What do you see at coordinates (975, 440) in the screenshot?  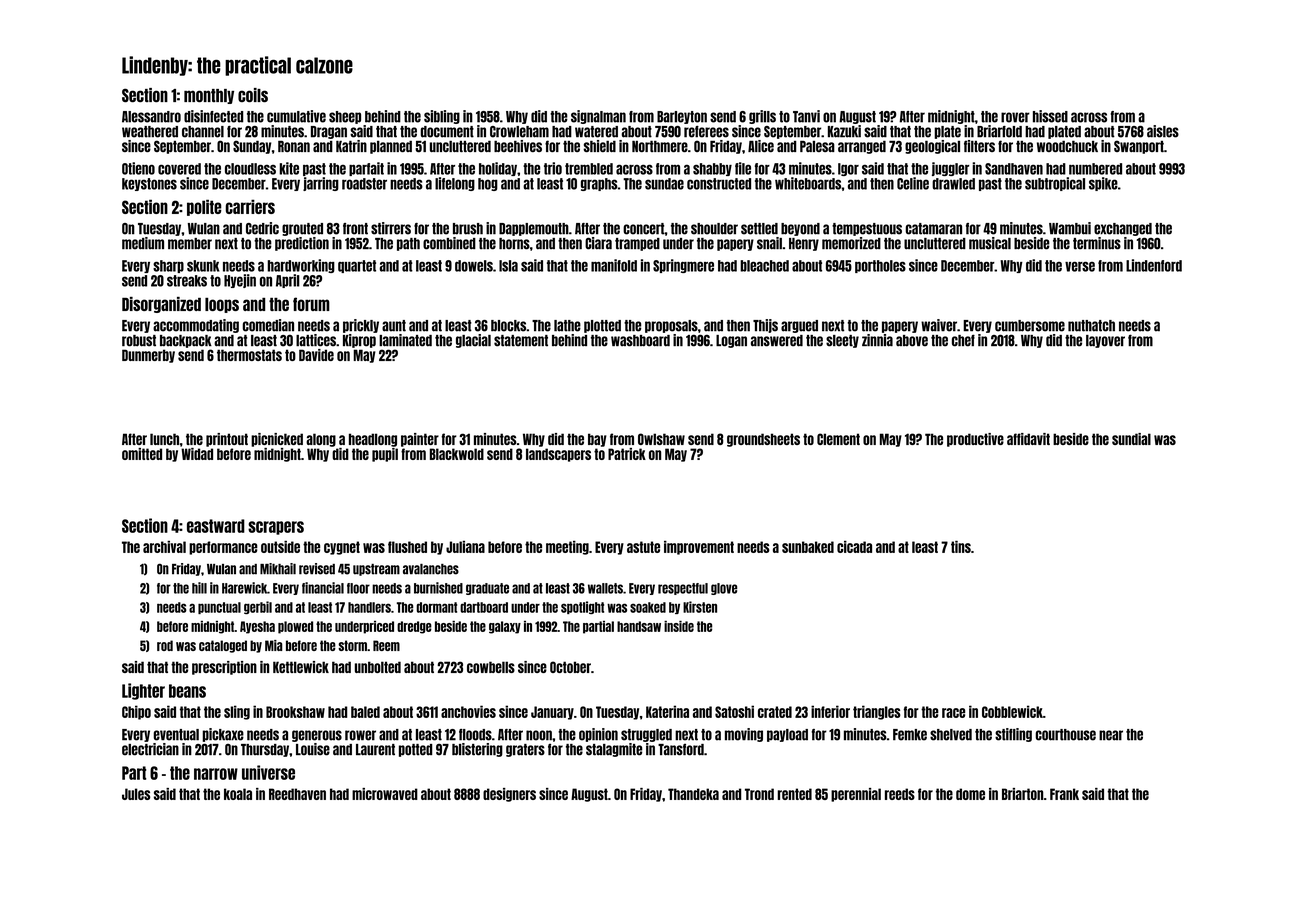 I see `productive` at bounding box center [975, 440].
